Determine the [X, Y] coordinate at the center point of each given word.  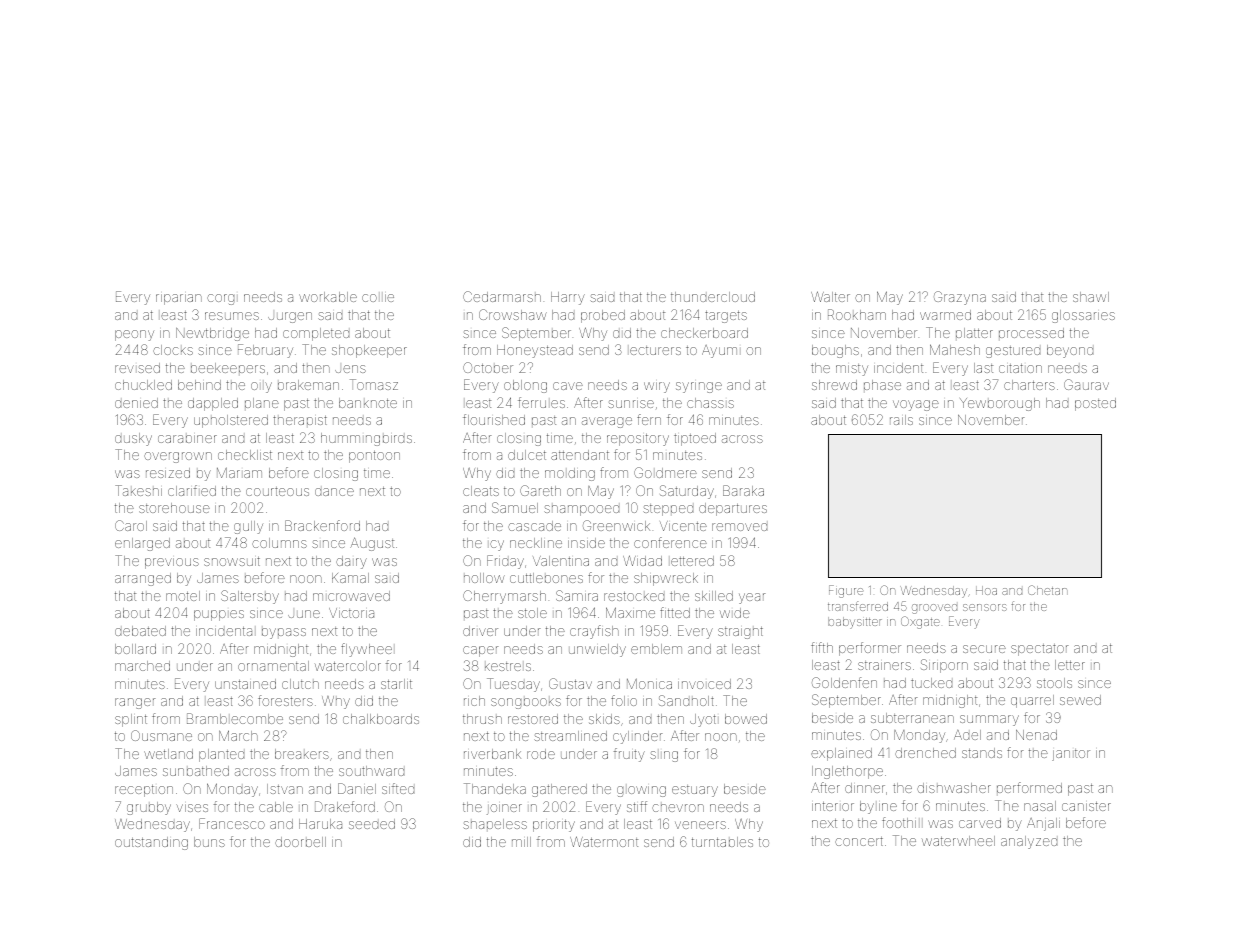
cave [568, 386]
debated [140, 631]
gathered [559, 790]
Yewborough [1000, 404]
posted [1095, 404]
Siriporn [944, 666]
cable [276, 807]
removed [739, 527]
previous [172, 563]
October [488, 367]
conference [670, 542]
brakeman [308, 385]
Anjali [1043, 824]
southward [371, 771]
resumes [232, 316]
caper [481, 651]
